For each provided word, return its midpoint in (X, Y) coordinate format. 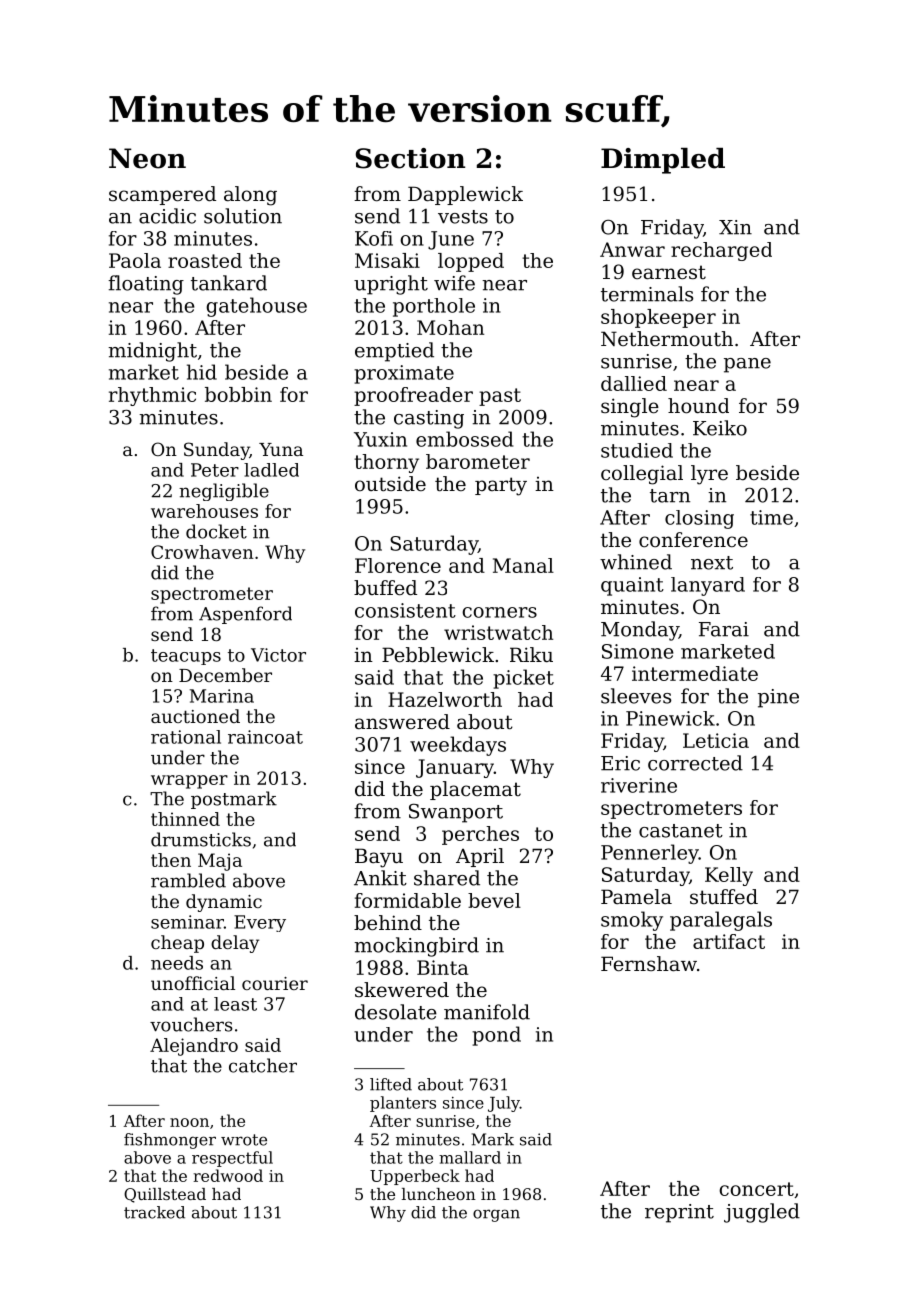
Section (410, 158)
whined (636, 562)
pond (496, 1036)
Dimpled (663, 161)
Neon (147, 158)
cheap (177, 944)
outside (390, 484)
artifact (729, 941)
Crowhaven (202, 552)
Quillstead (165, 1195)
